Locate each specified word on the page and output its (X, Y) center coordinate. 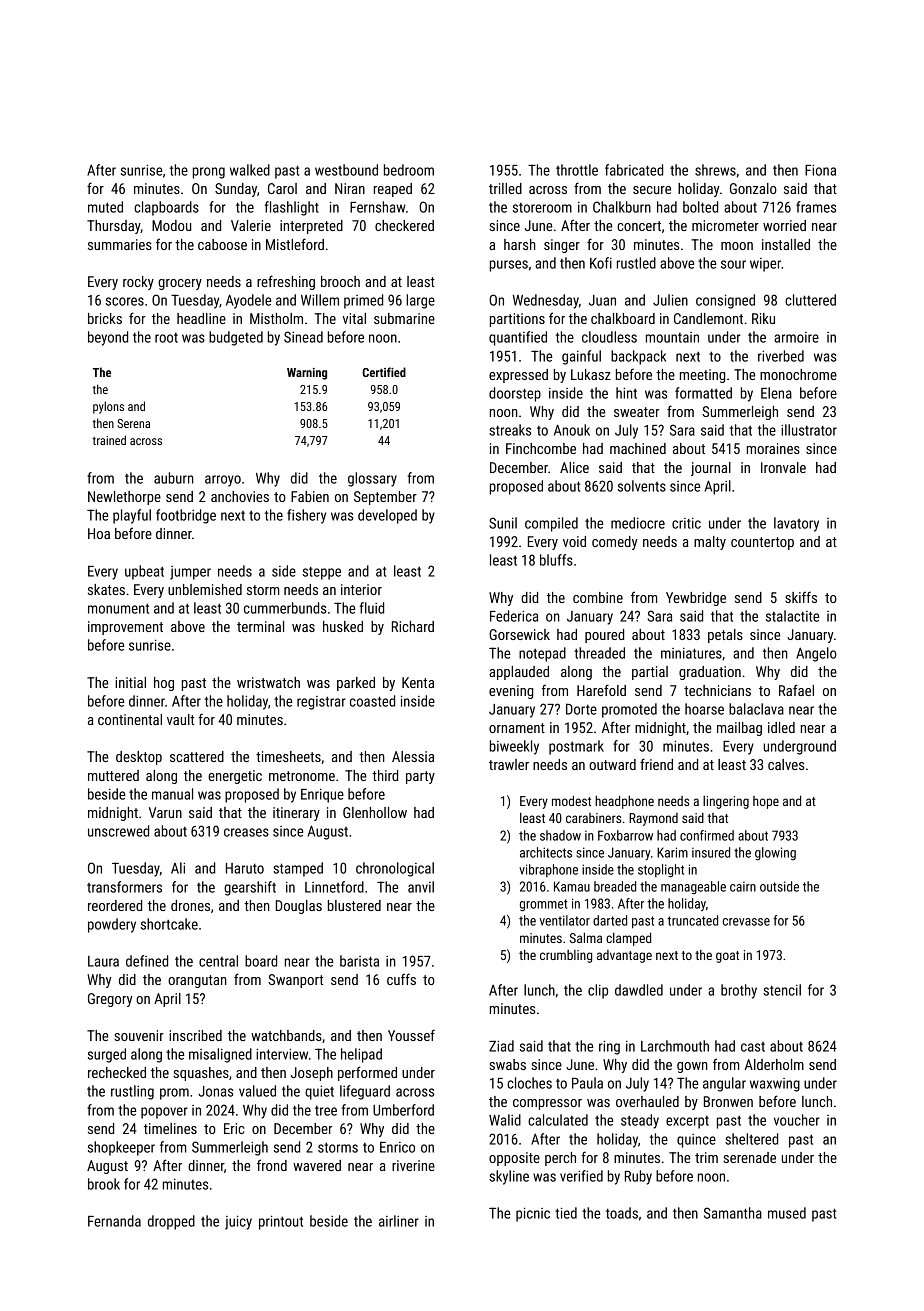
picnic (533, 1214)
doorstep (515, 394)
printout (281, 1222)
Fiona (820, 170)
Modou (171, 225)
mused (787, 1213)
